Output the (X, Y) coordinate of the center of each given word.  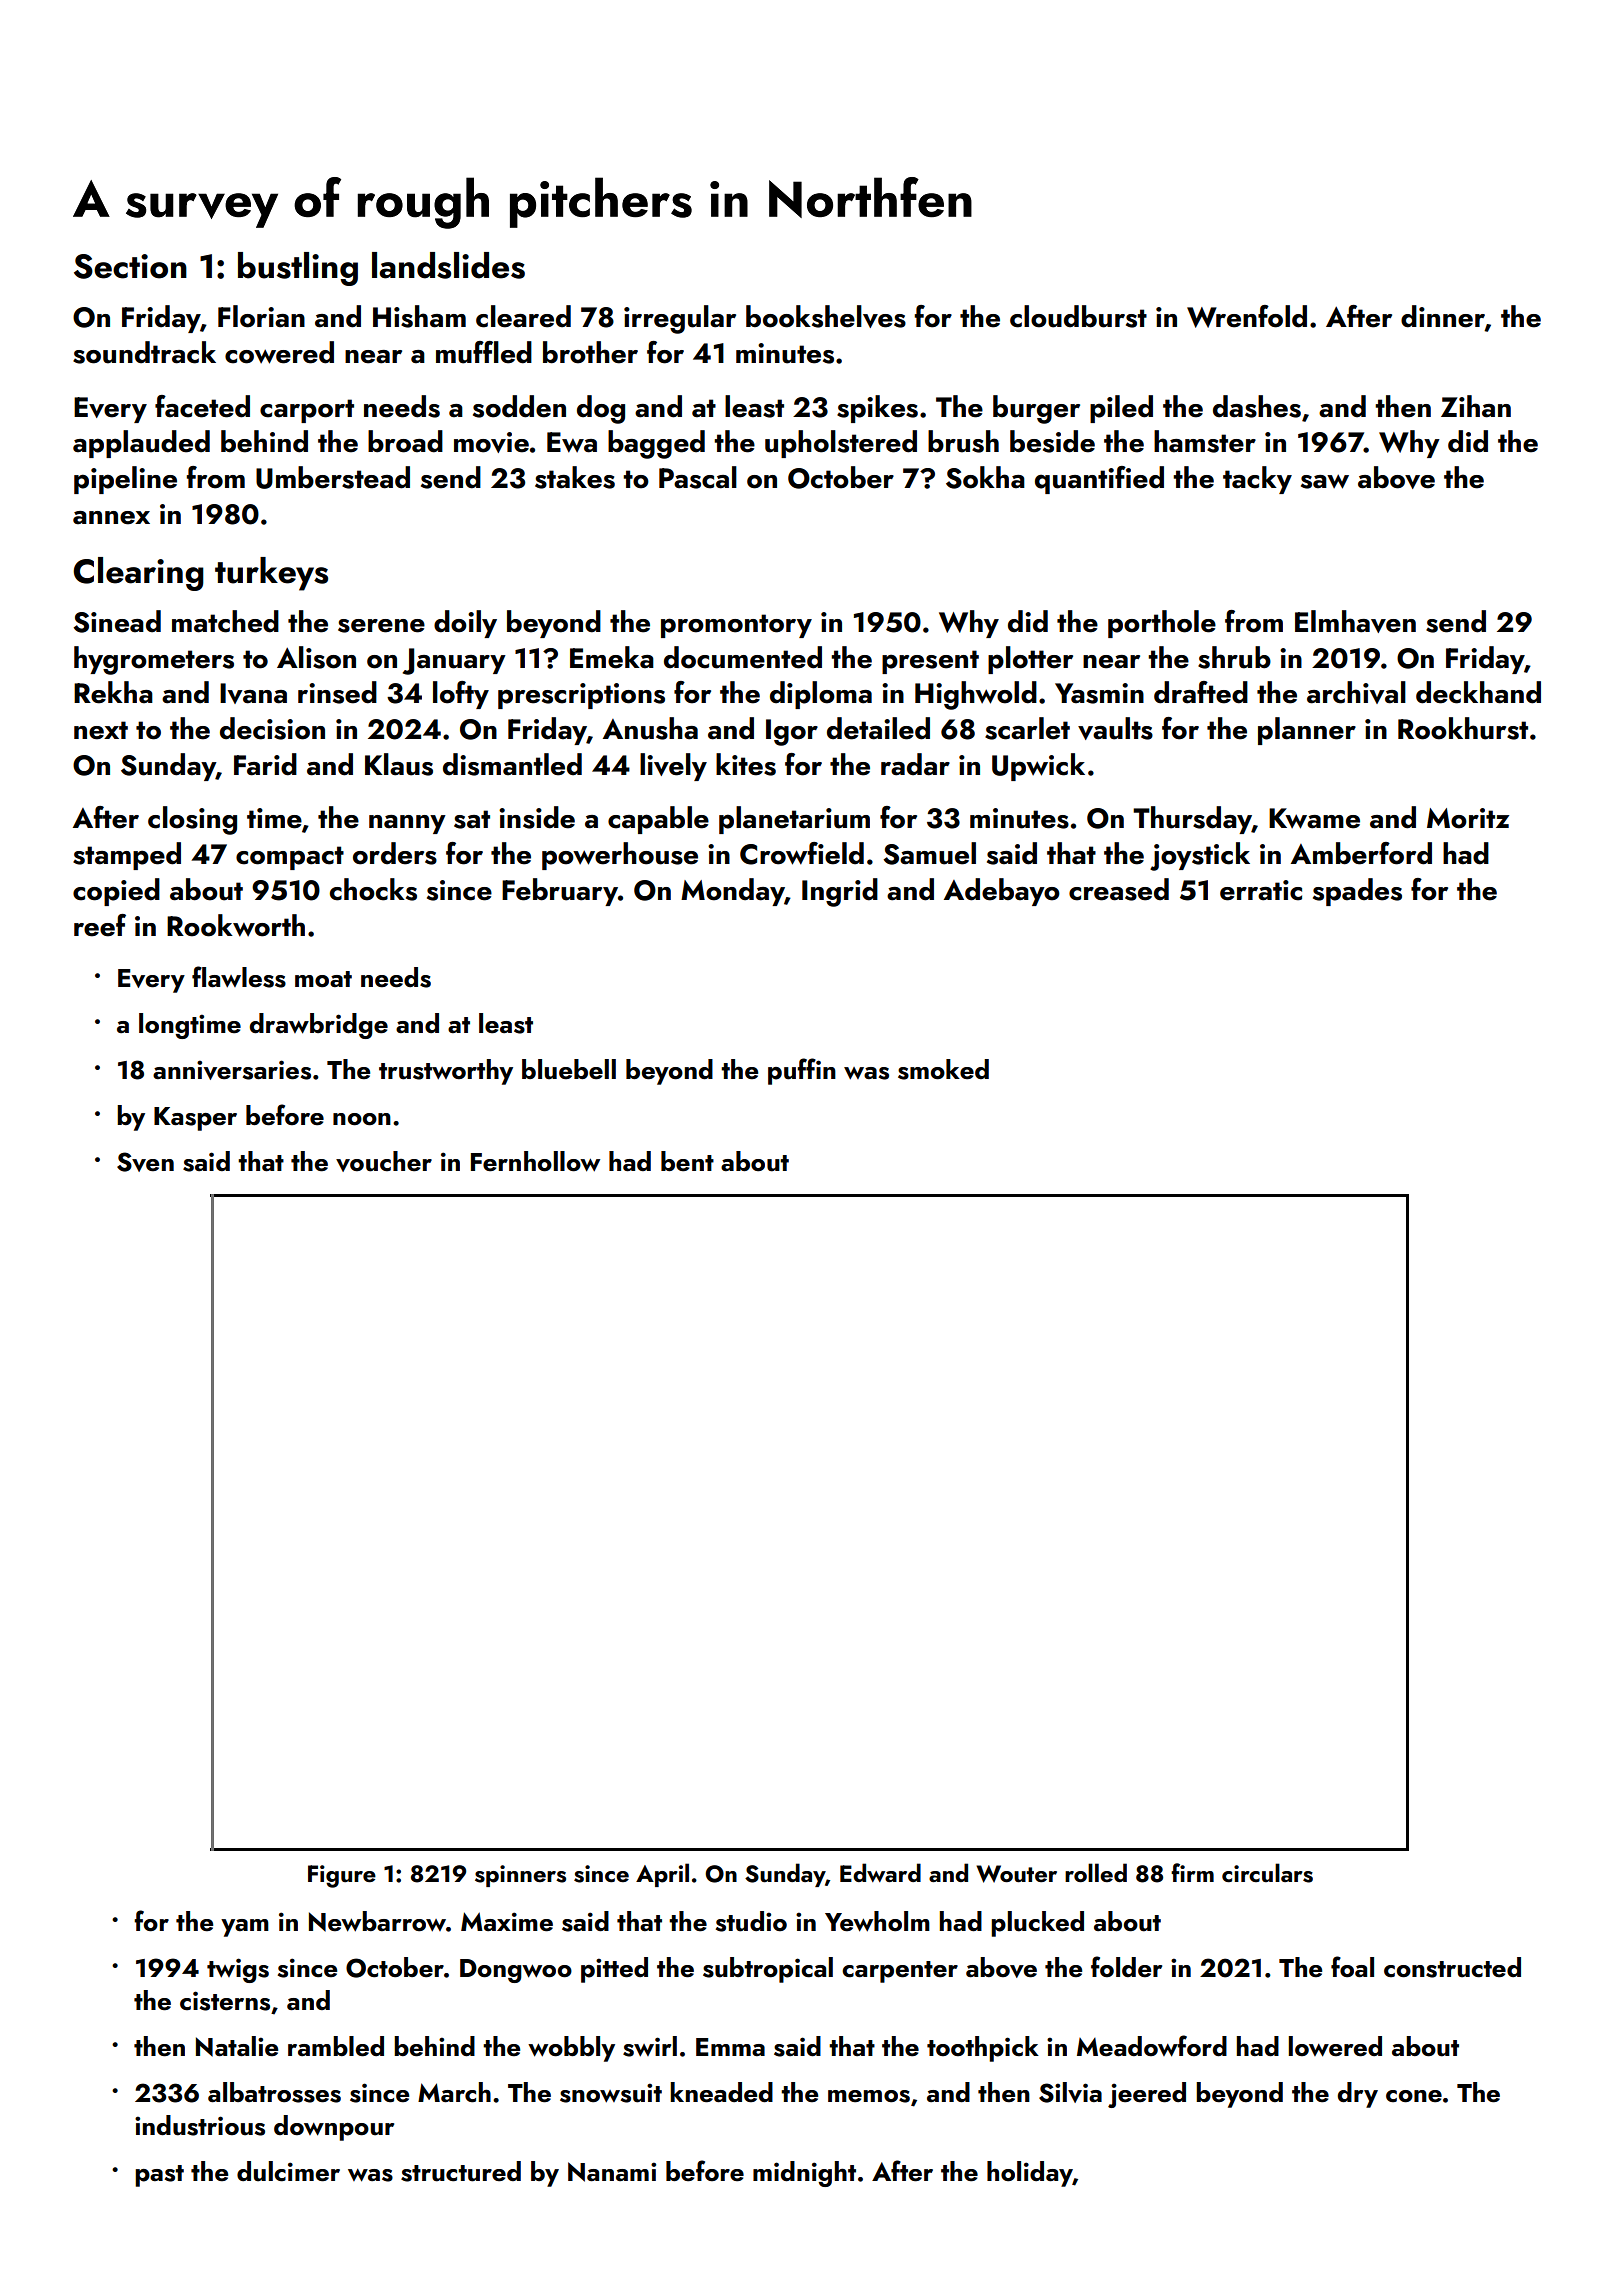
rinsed (337, 692)
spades (1357, 892)
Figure (342, 1876)
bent (687, 1161)
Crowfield (802, 853)
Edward (880, 1872)
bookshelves (826, 316)
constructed (1452, 1967)
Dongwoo (516, 1971)
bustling (298, 269)
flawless (239, 977)
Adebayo (1002, 892)
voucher (384, 1161)
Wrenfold (1247, 316)
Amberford (1361, 853)
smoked (943, 1069)
